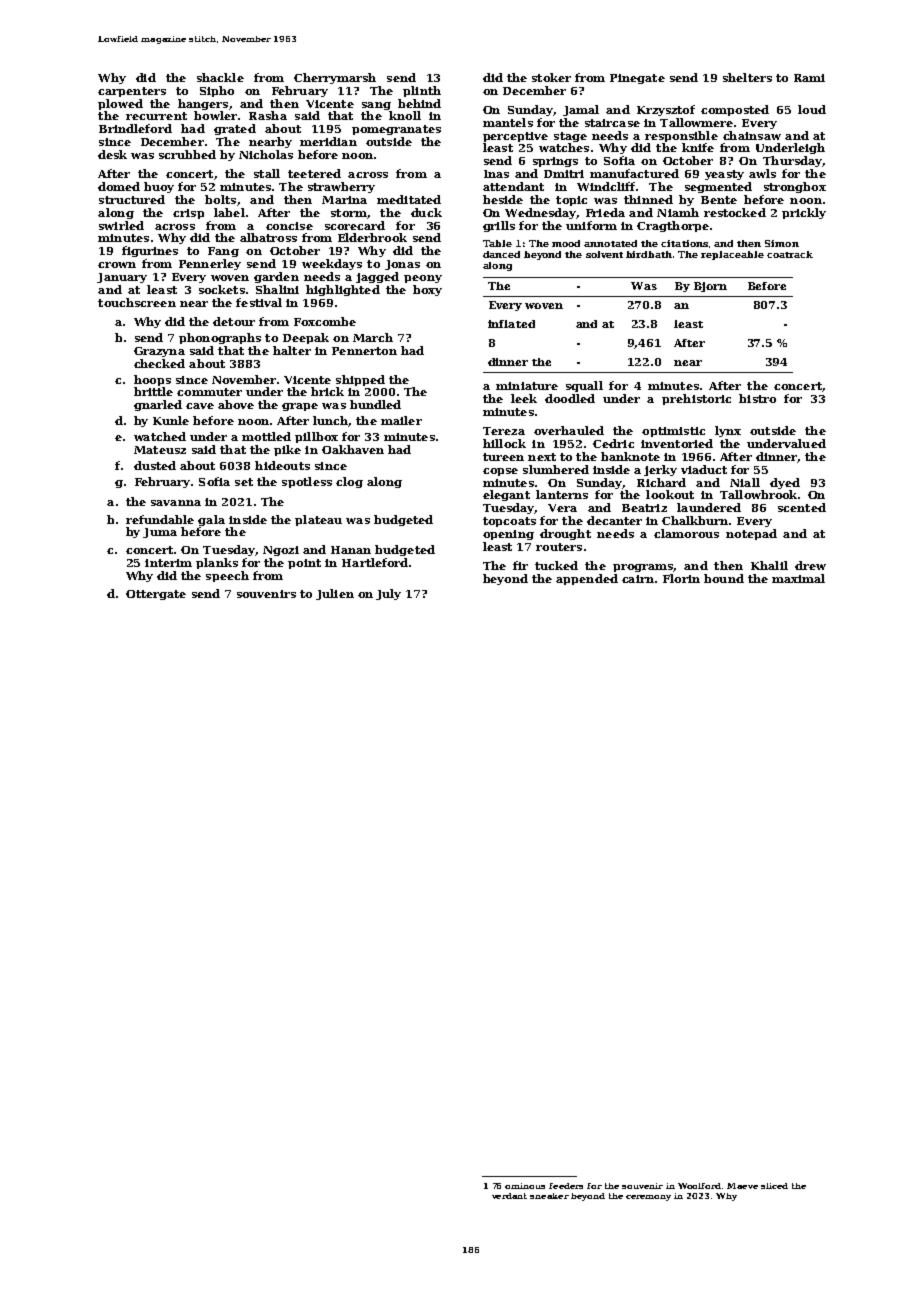  What do you see at coordinates (220, 77) in the screenshot?
I see `shackle` at bounding box center [220, 77].
